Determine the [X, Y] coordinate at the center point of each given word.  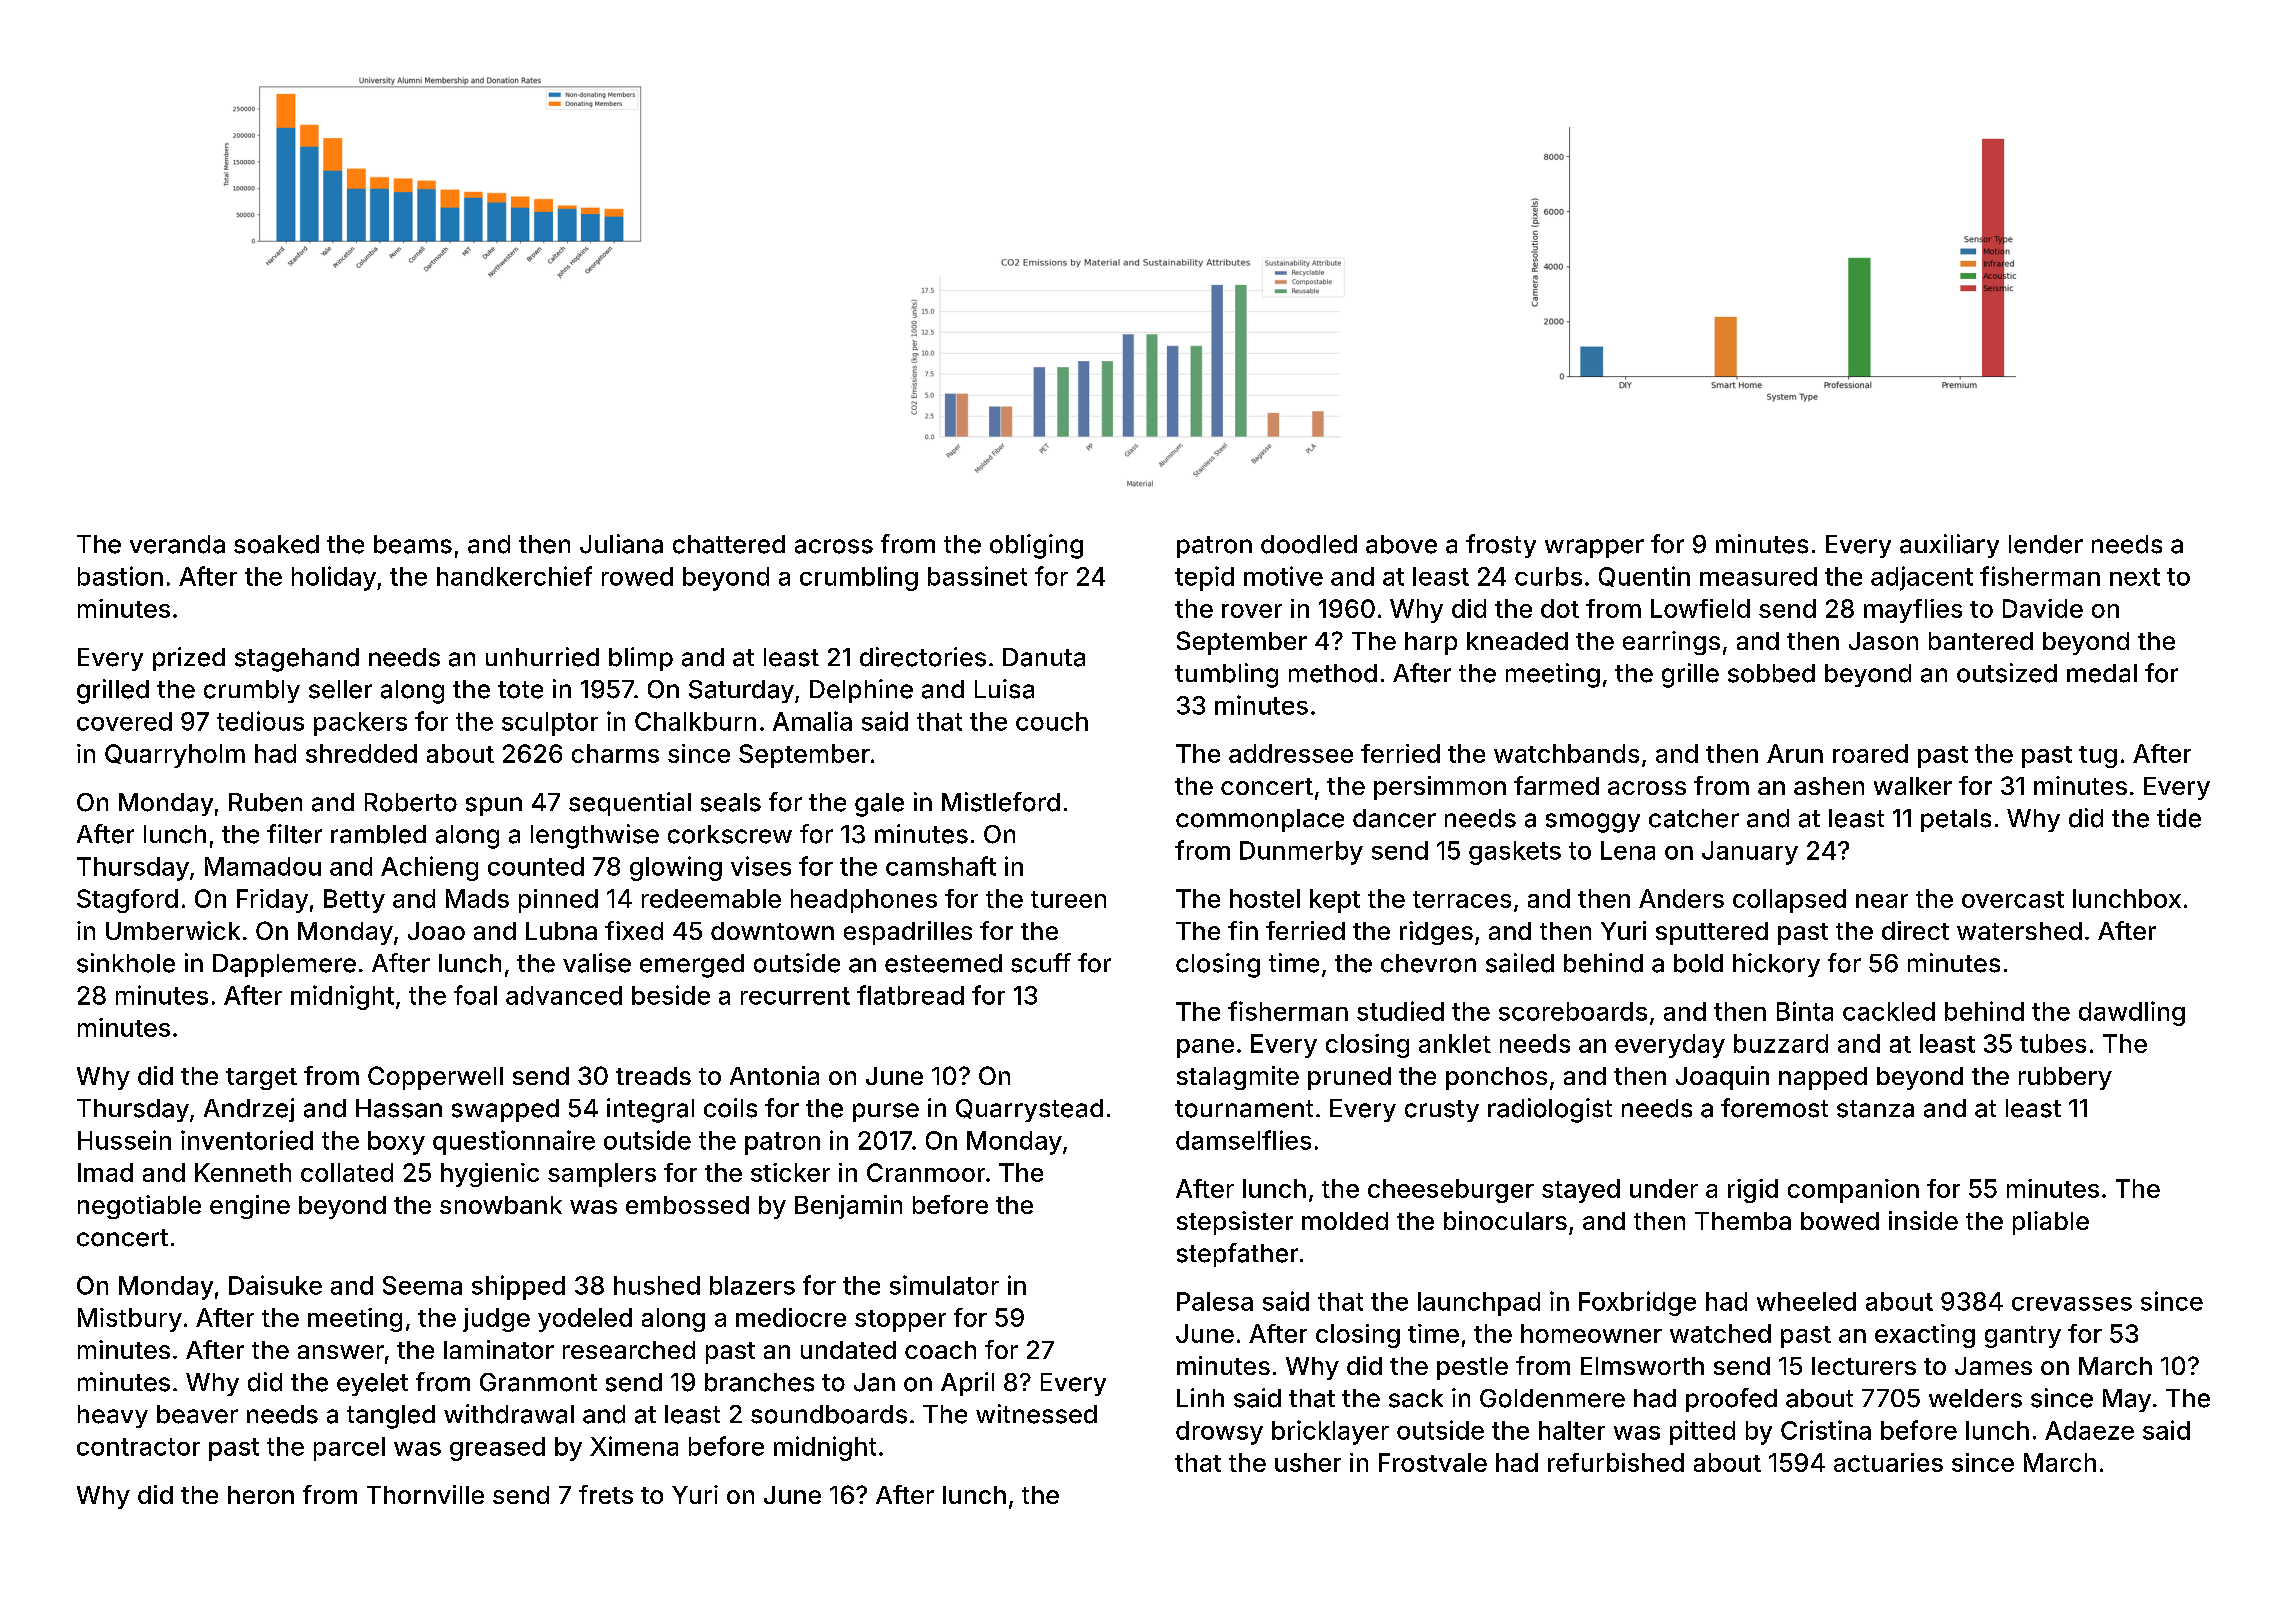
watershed [2019, 931]
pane [1205, 1048]
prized [189, 659]
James [1993, 1366]
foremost [1774, 1108]
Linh [1200, 1397]
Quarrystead [1029, 1110]
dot [1560, 608]
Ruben [265, 802]
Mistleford [1001, 802]
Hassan [399, 1108]
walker [1913, 786]
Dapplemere [284, 965]
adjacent [1922, 578]
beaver [197, 1414]
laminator [499, 1349]
